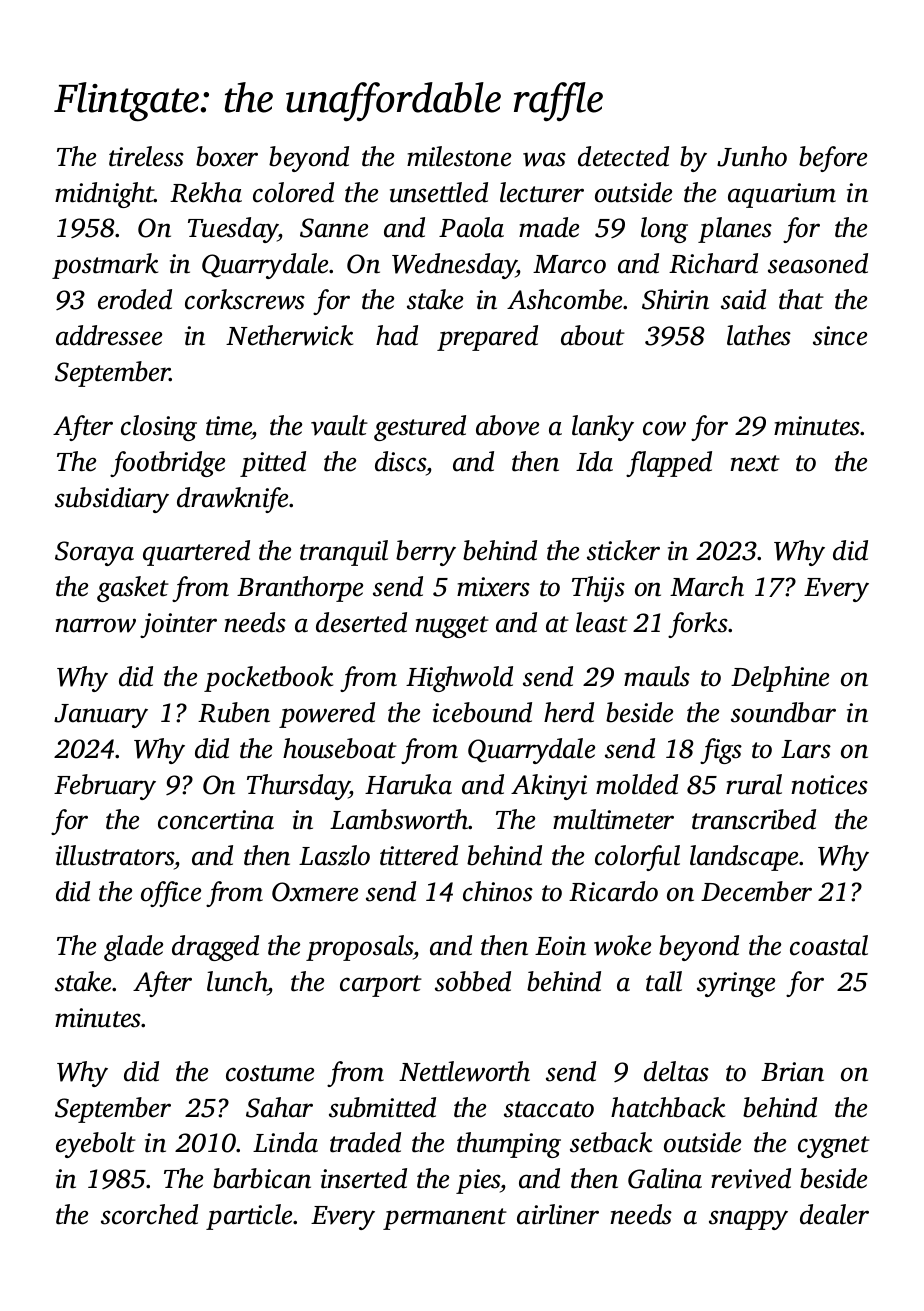  Describe the element at coordinates (364, 1178) in the document. I see `inserted` at that location.
